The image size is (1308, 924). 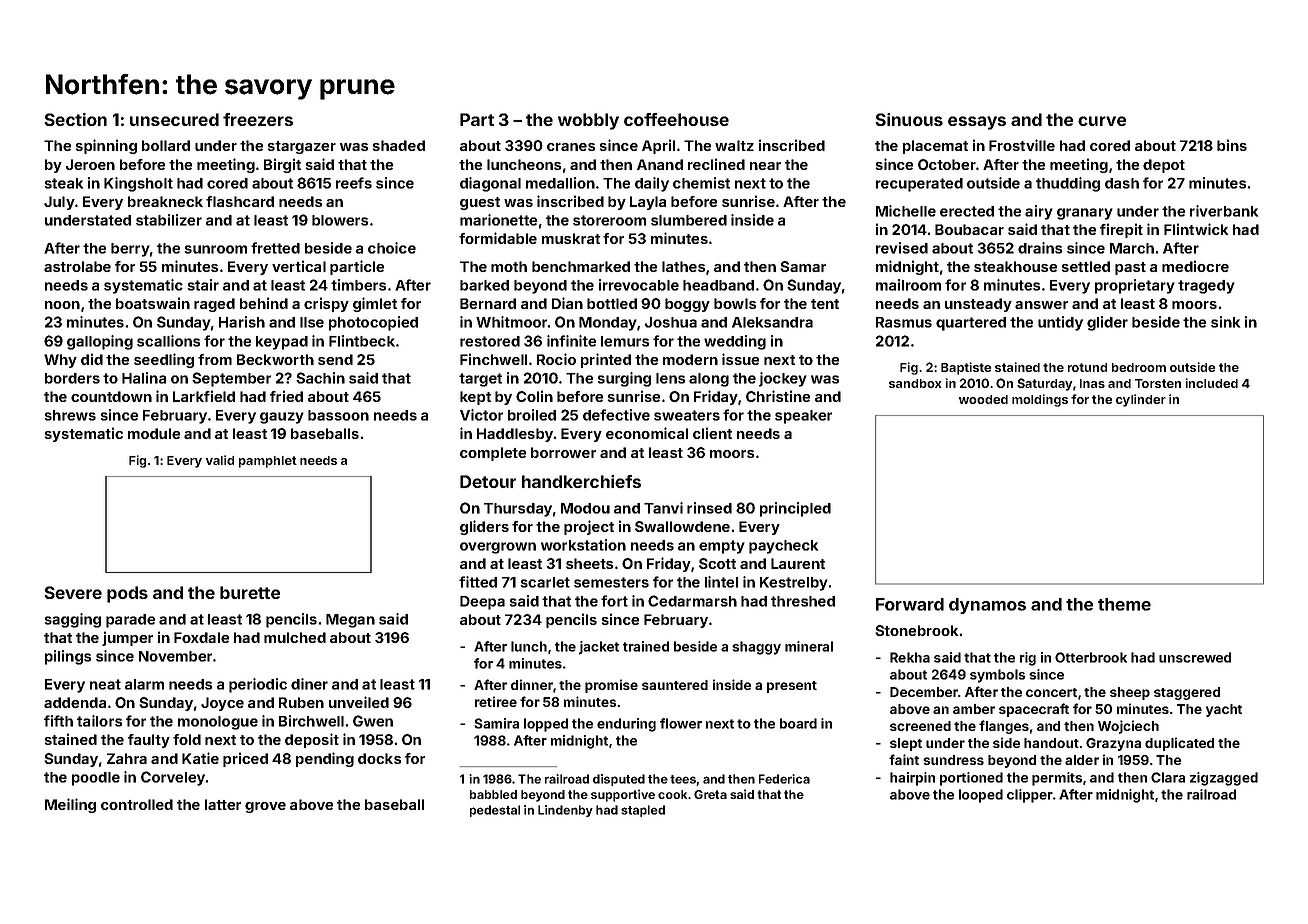 I want to click on priced, so click(x=245, y=759).
